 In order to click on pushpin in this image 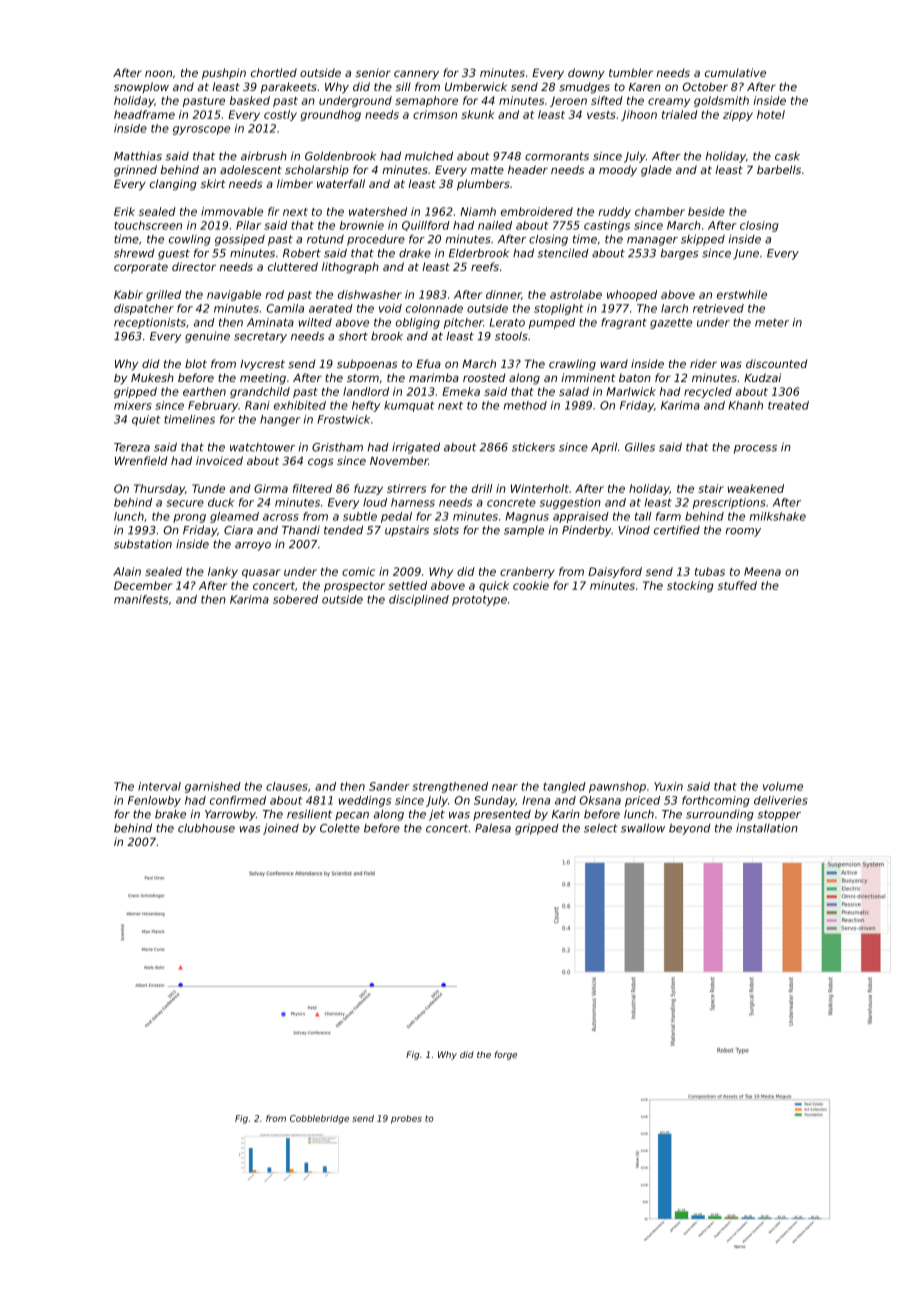, I will do `click(224, 74)`.
